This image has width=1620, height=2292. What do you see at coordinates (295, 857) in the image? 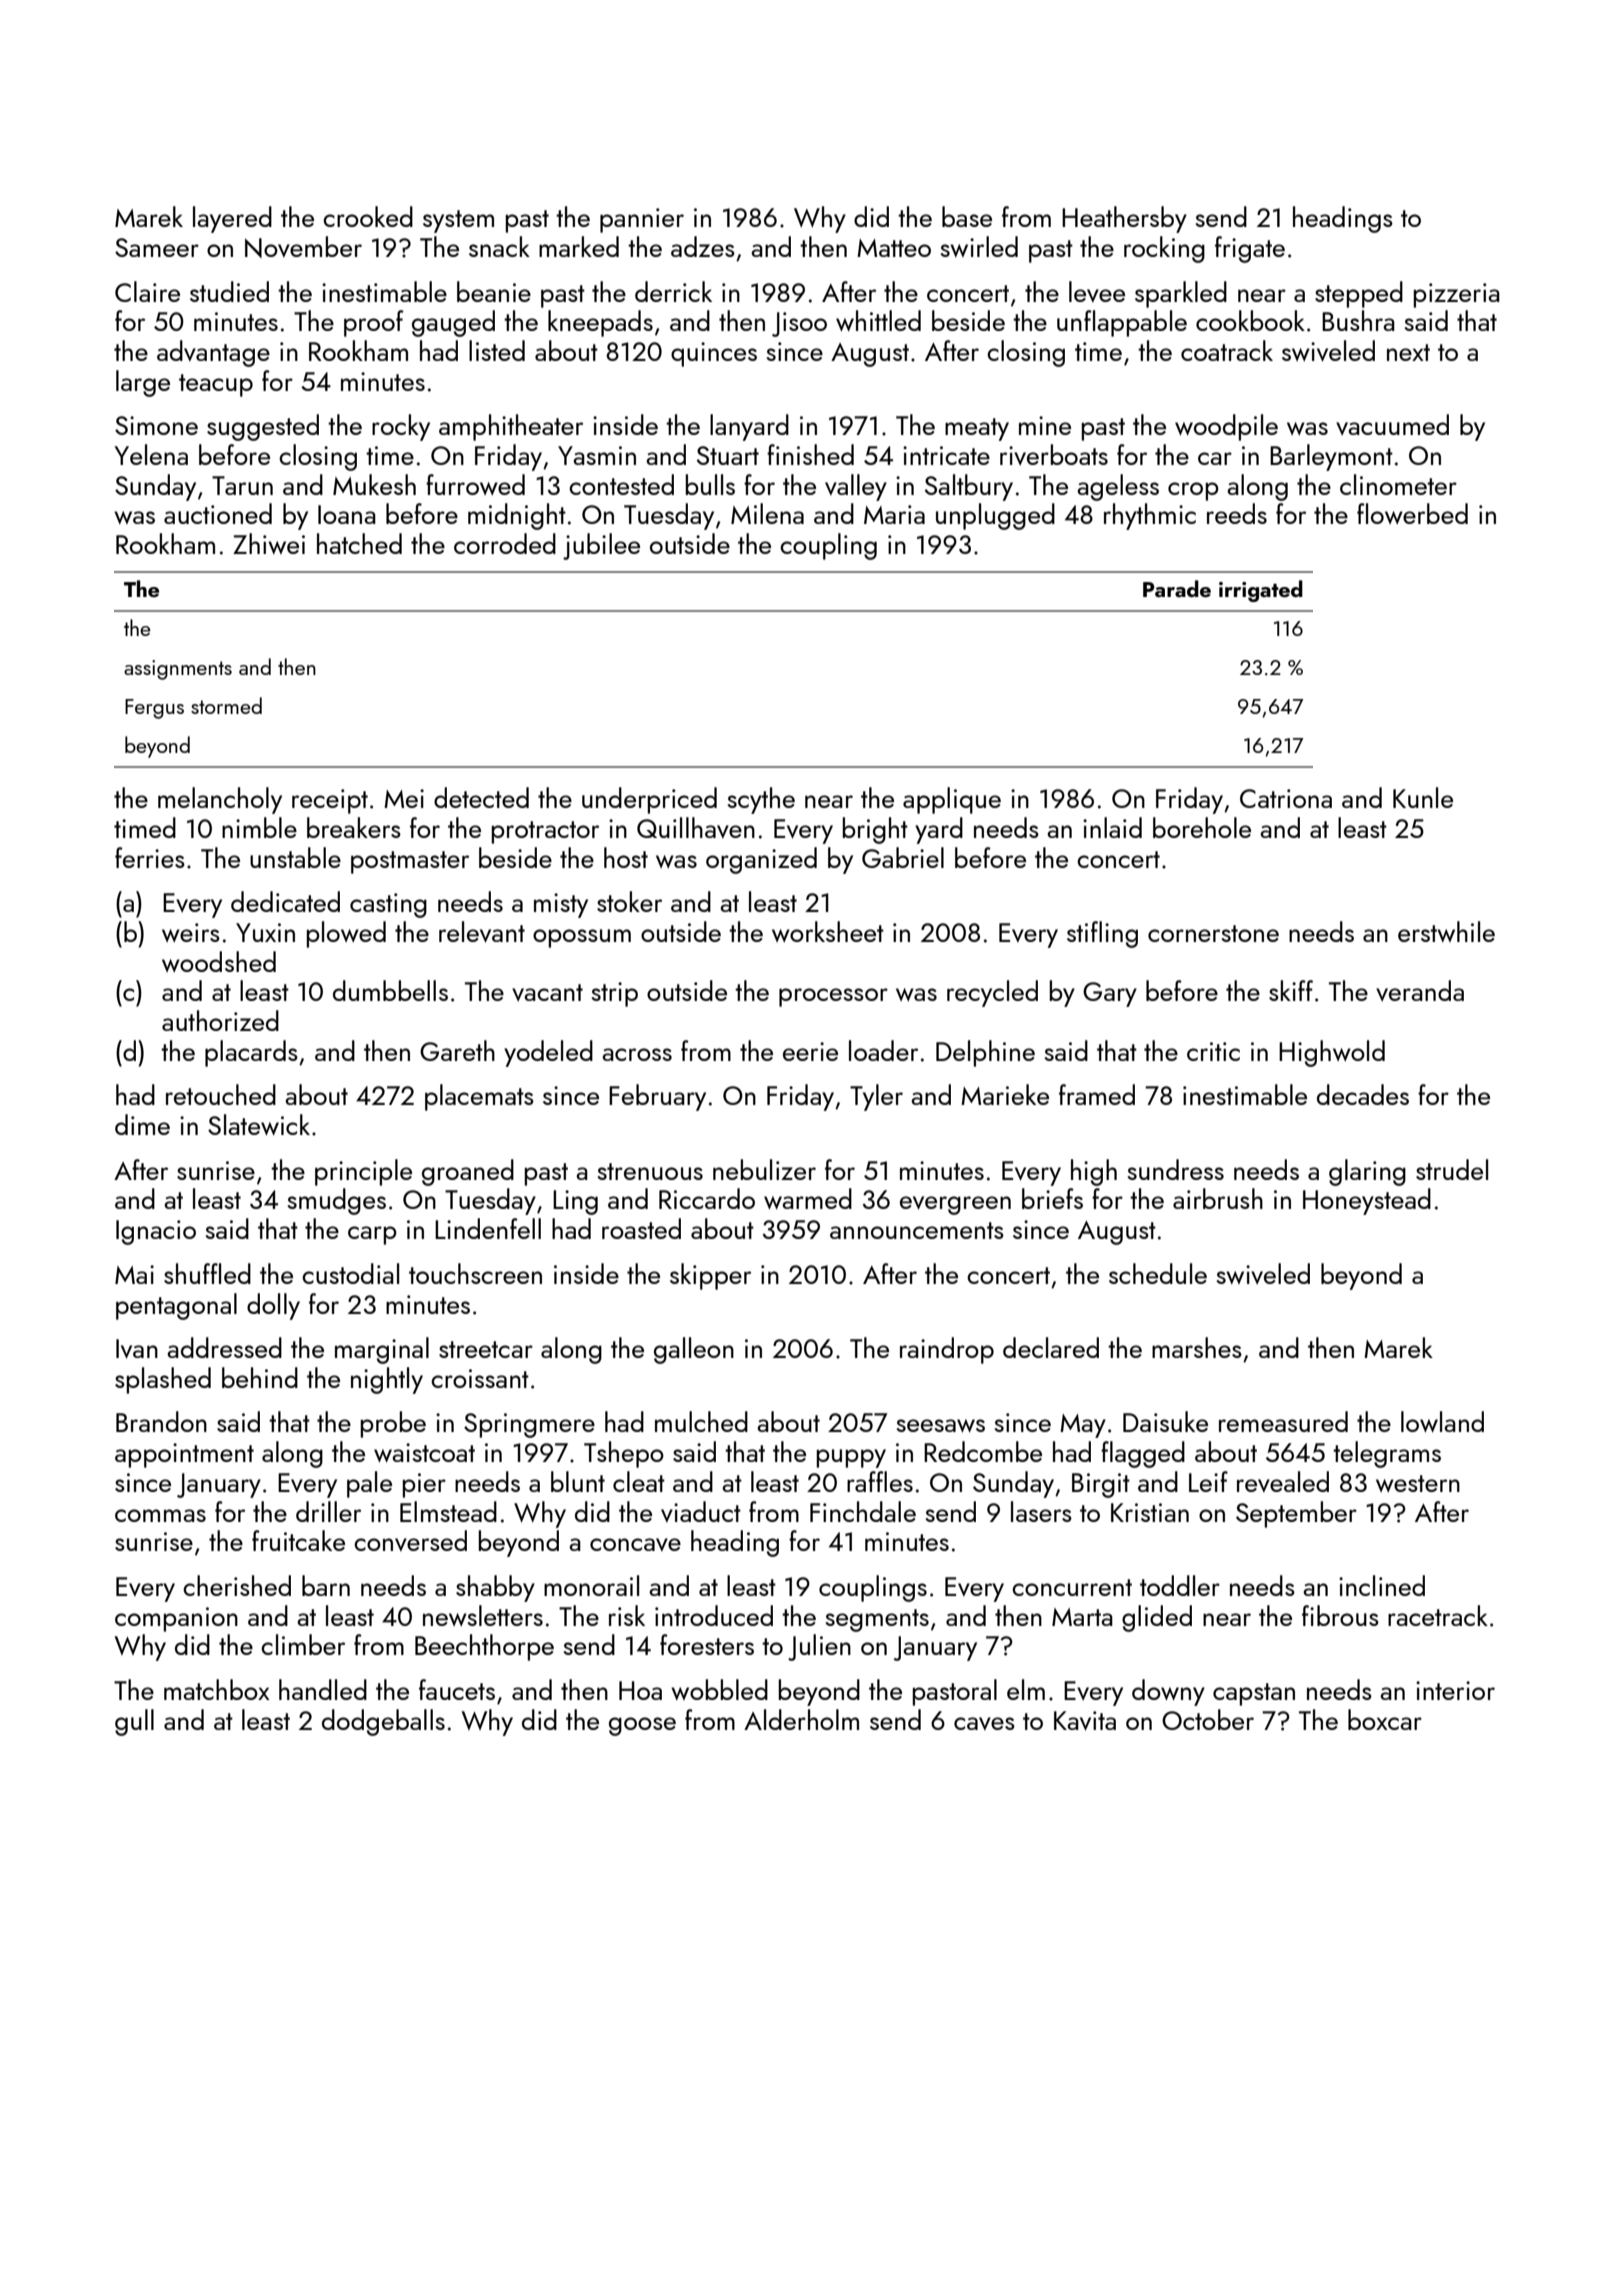
I see `unstable` at bounding box center [295, 857].
